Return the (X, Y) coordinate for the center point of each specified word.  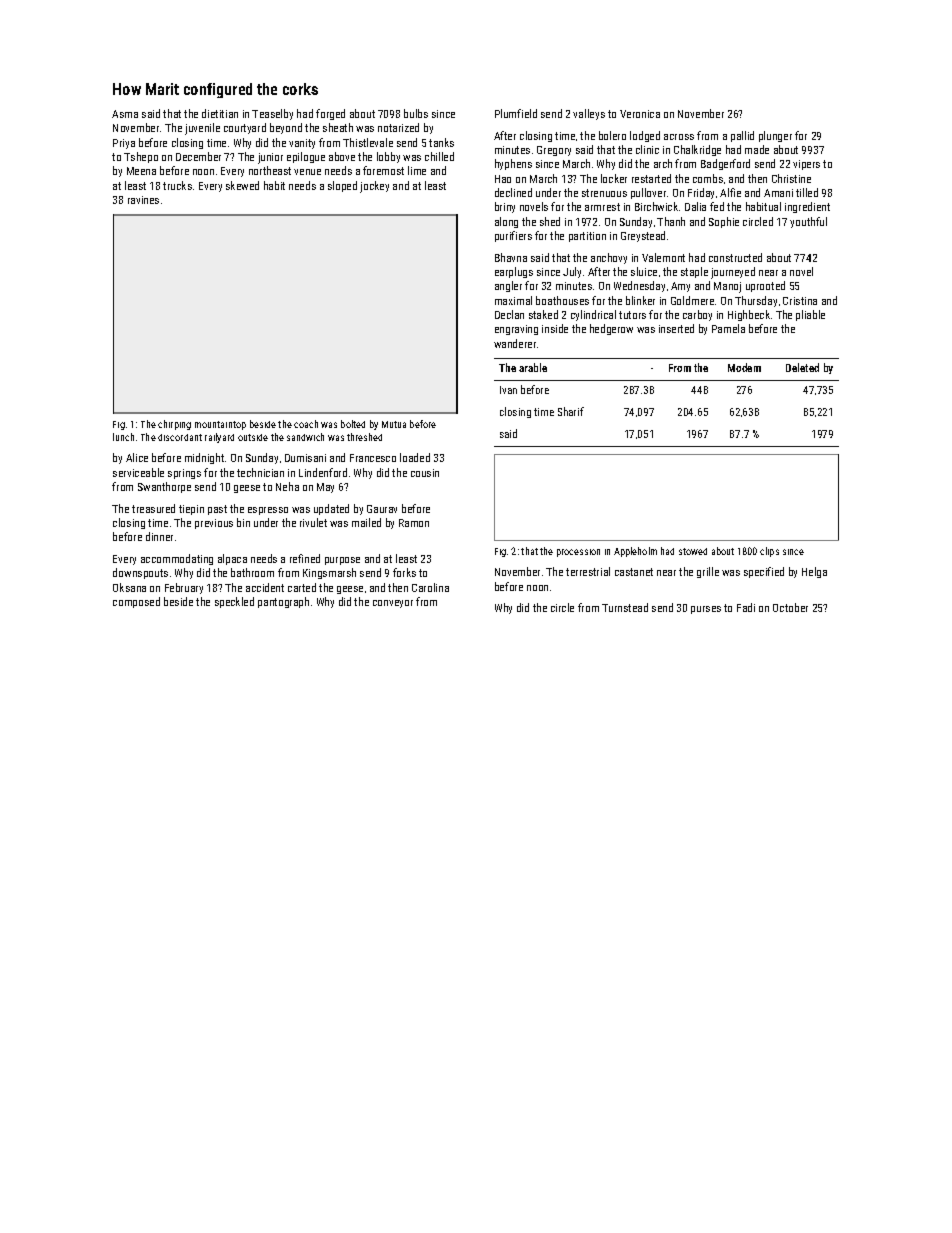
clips (769, 552)
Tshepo (141, 157)
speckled (234, 602)
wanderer (515, 343)
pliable (810, 315)
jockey (374, 187)
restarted (651, 178)
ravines (143, 200)
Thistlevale (368, 142)
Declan (509, 314)
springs (184, 474)
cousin (425, 473)
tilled (807, 192)
